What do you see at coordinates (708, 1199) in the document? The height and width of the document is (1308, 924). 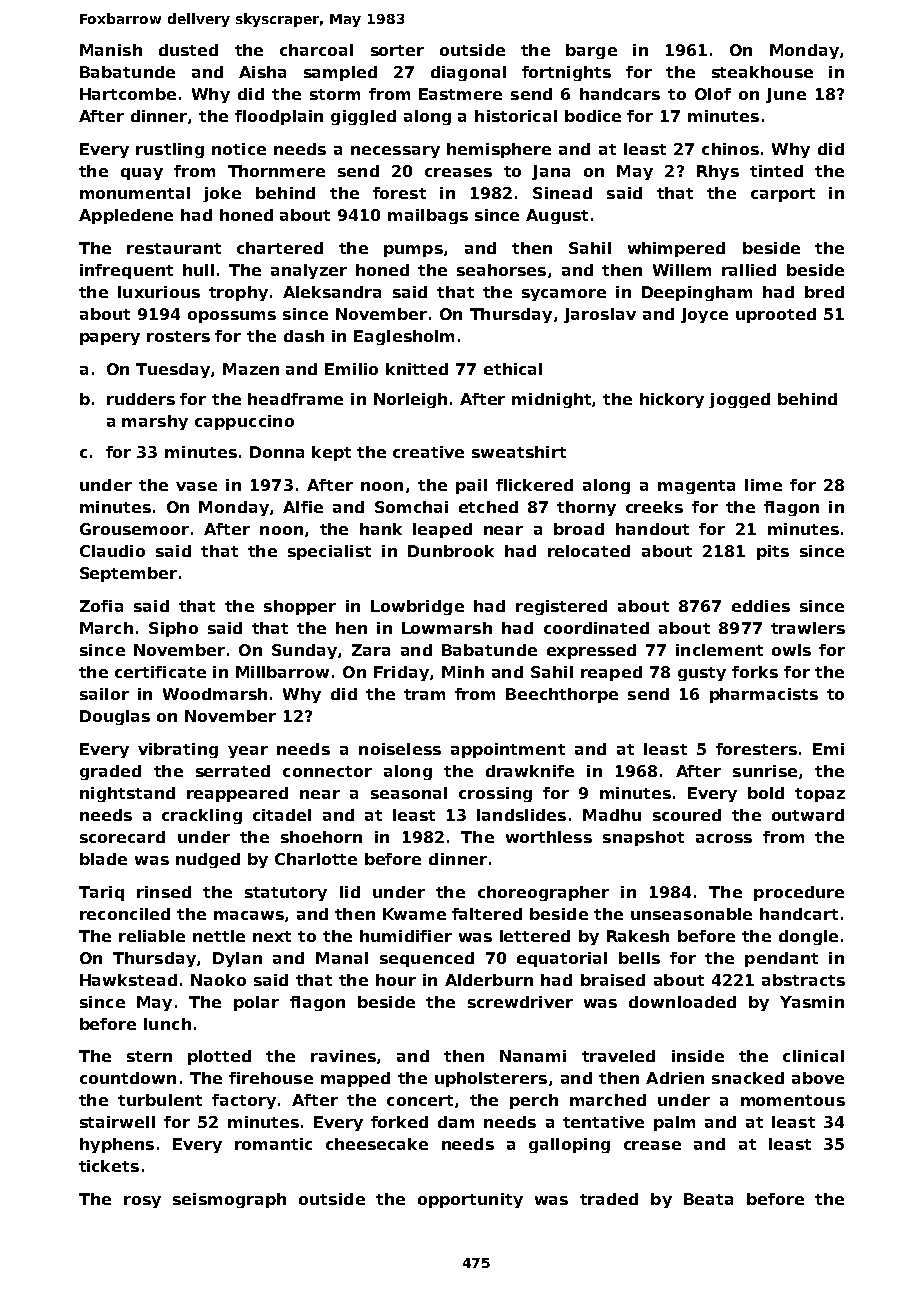 I see `Beata` at bounding box center [708, 1199].
